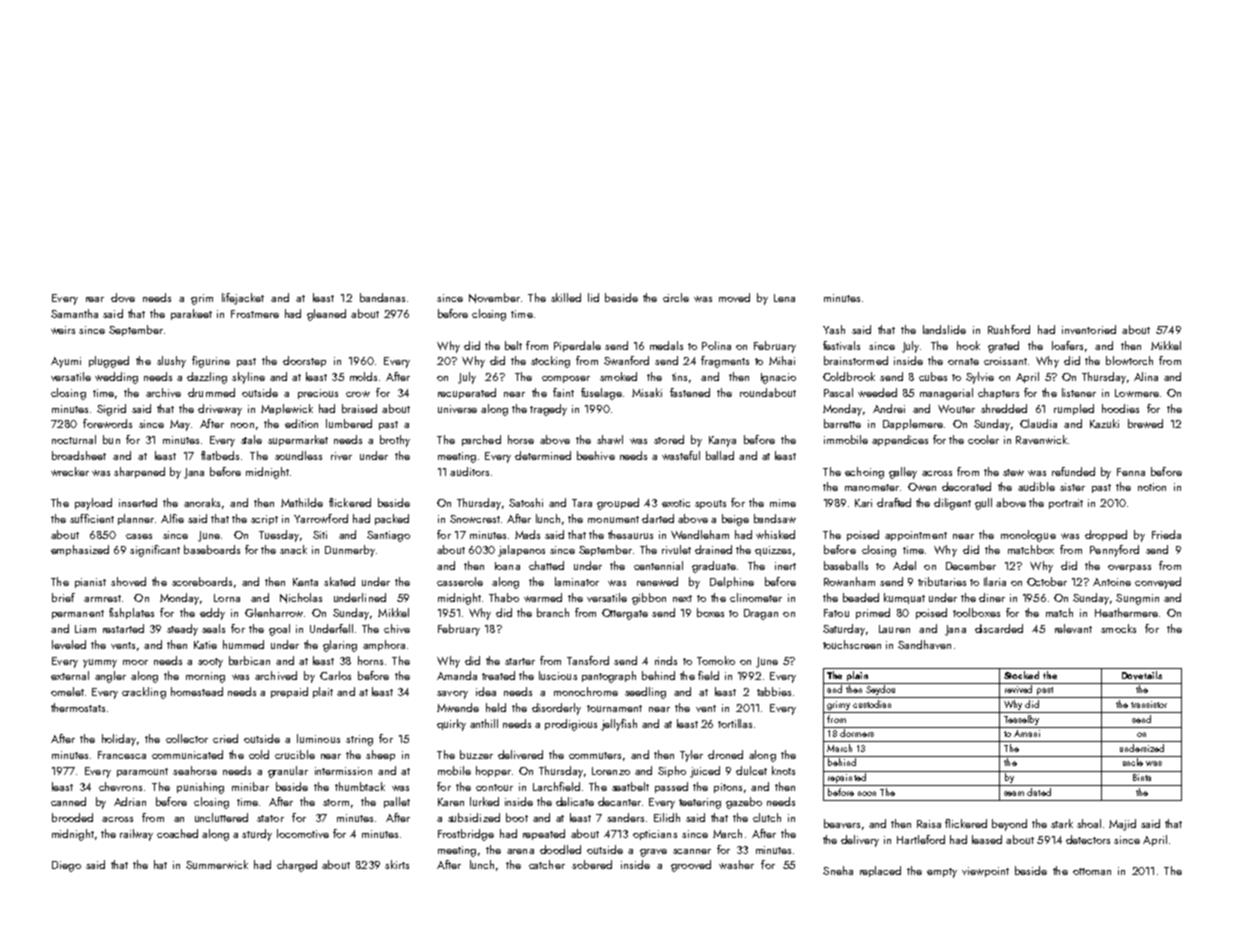 The image size is (1233, 952). What do you see at coordinates (93, 504) in the page?
I see `payload` at bounding box center [93, 504].
